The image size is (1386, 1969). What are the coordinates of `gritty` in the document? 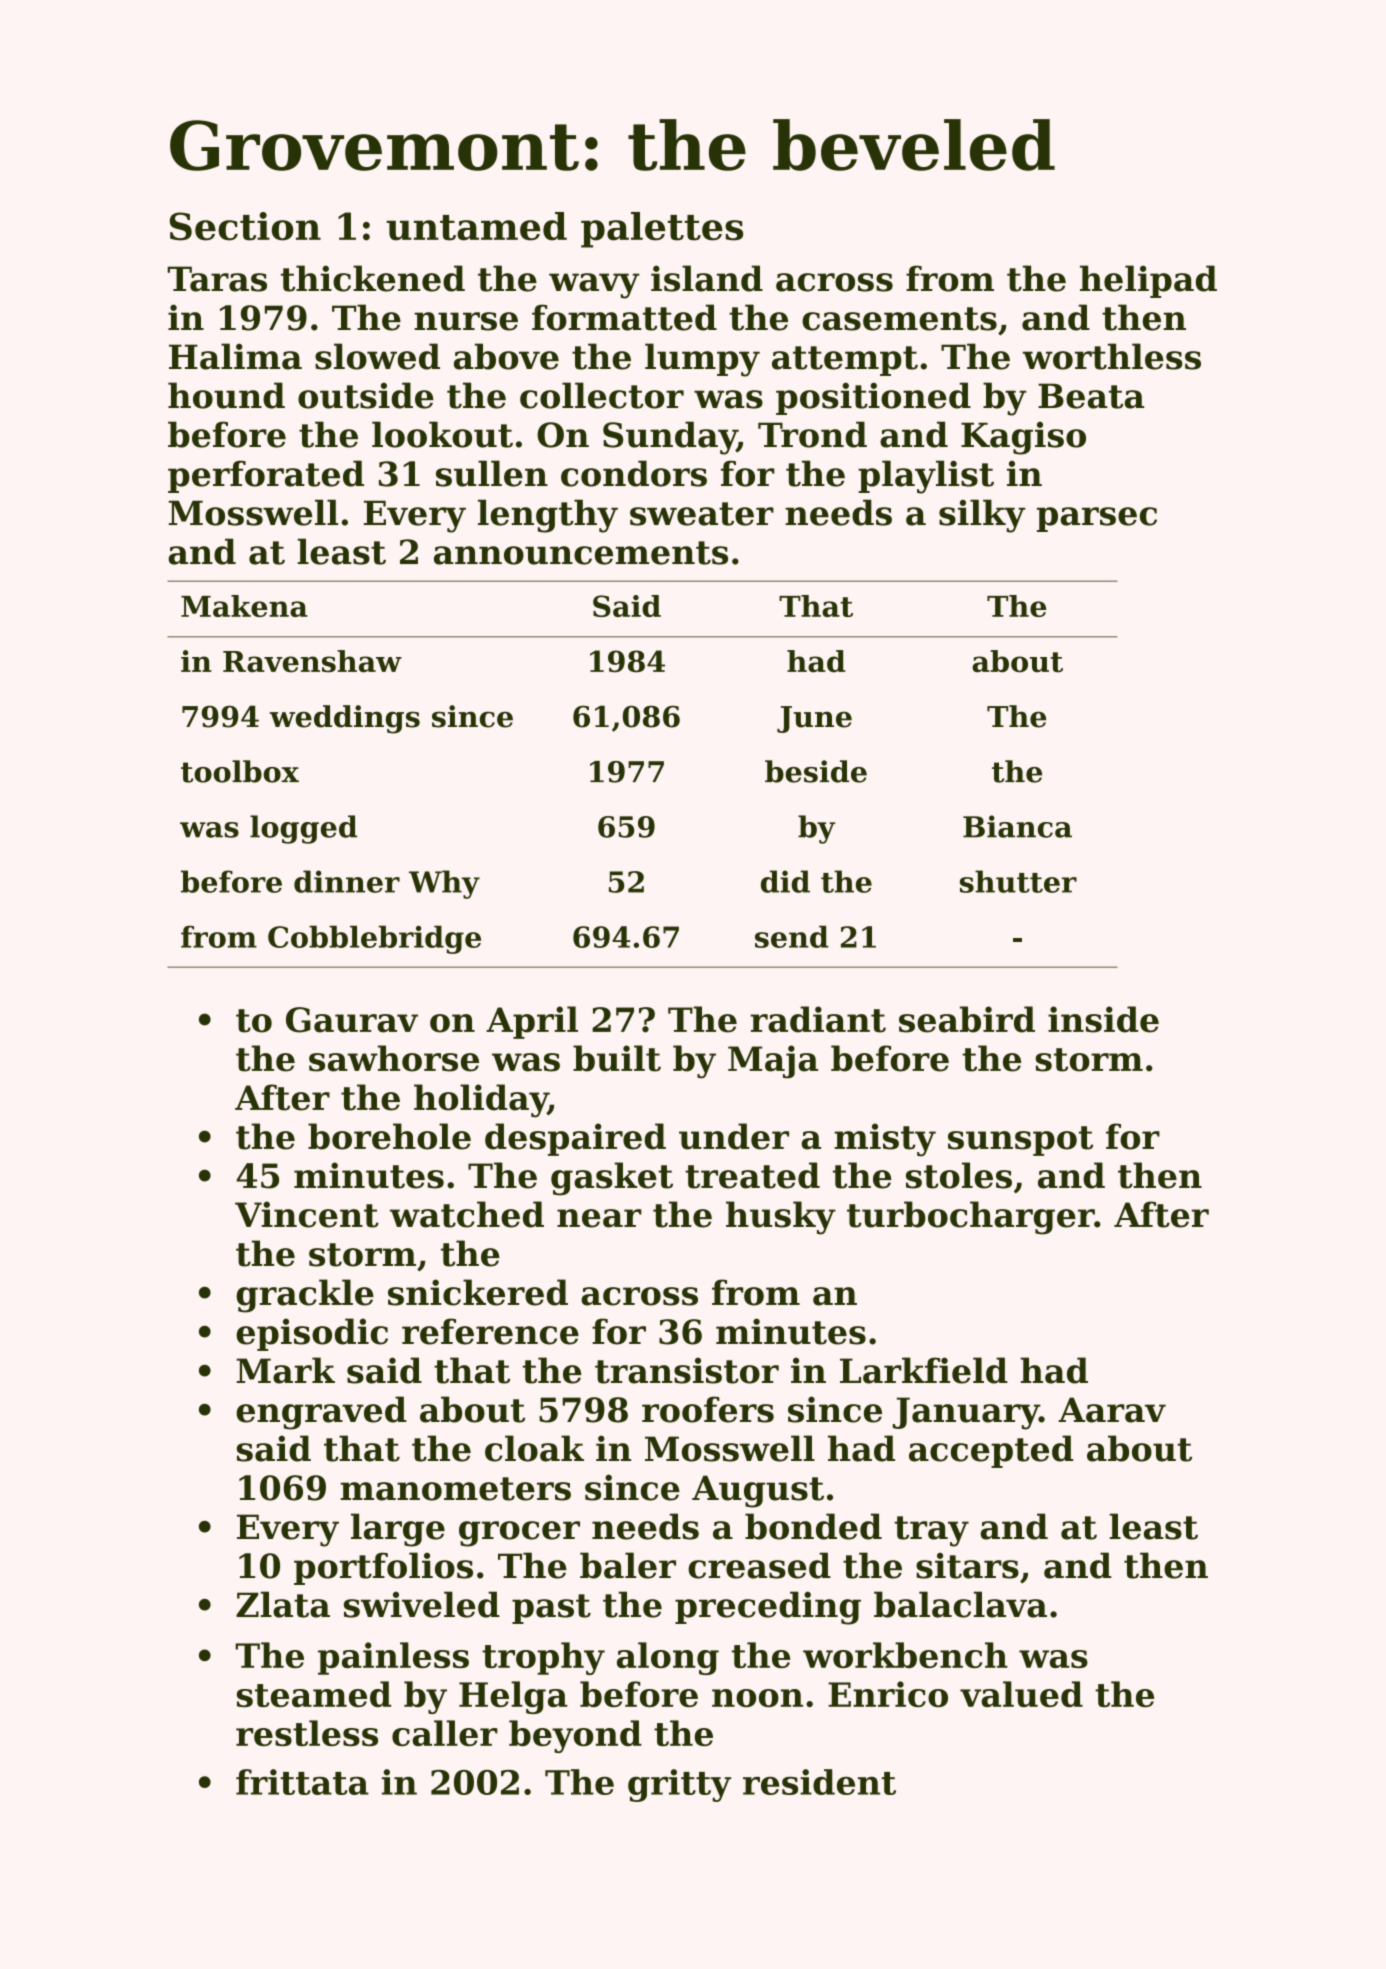 It's located at (680, 1785).
